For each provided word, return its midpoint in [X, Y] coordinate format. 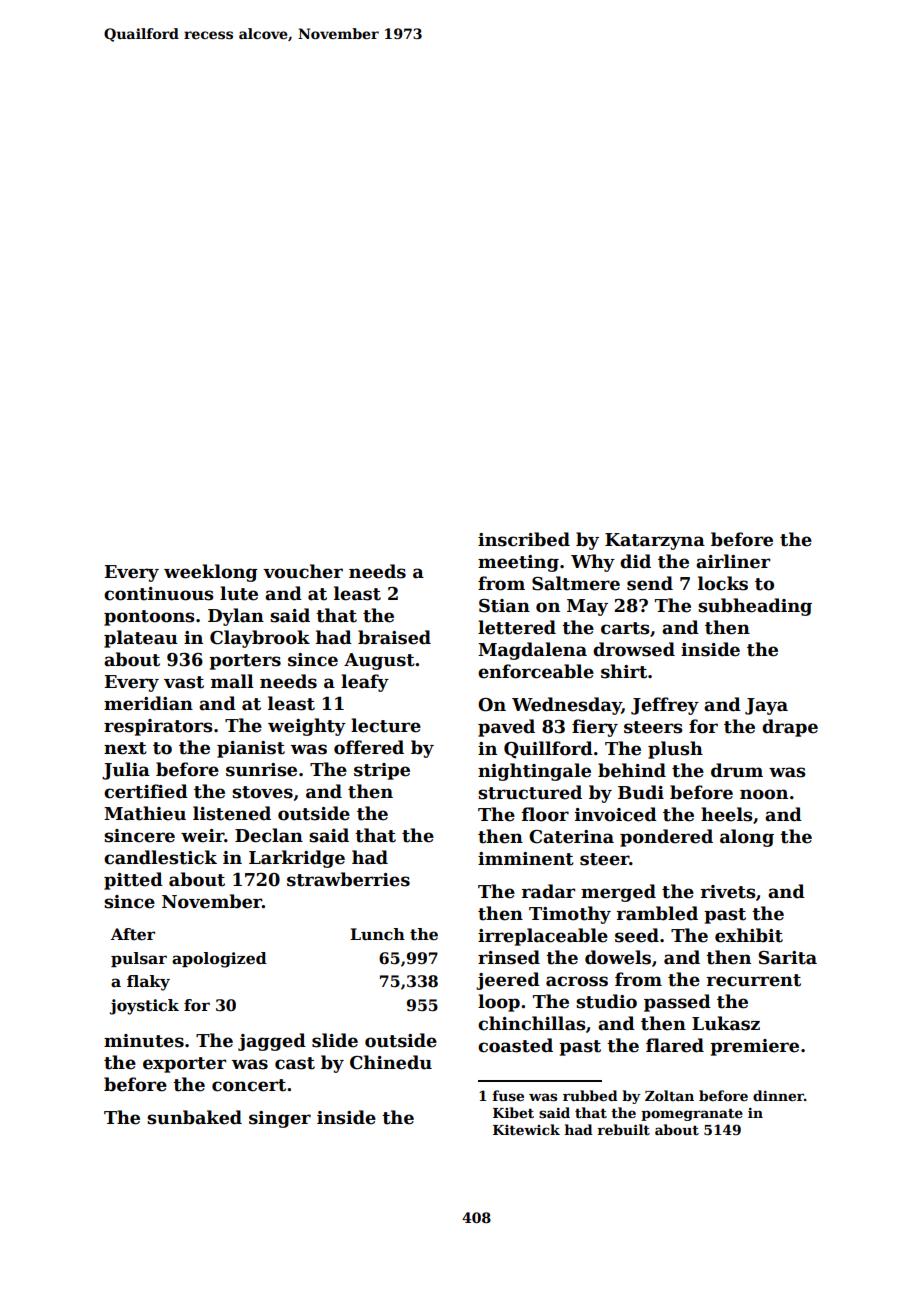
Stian [504, 606]
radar [548, 891]
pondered [666, 838]
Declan [269, 835]
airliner [733, 561]
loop [499, 1003]
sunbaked [194, 1117]
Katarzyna [655, 541]
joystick [144, 1007]
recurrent [753, 980]
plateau [141, 639]
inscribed [524, 539]
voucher [303, 571]
